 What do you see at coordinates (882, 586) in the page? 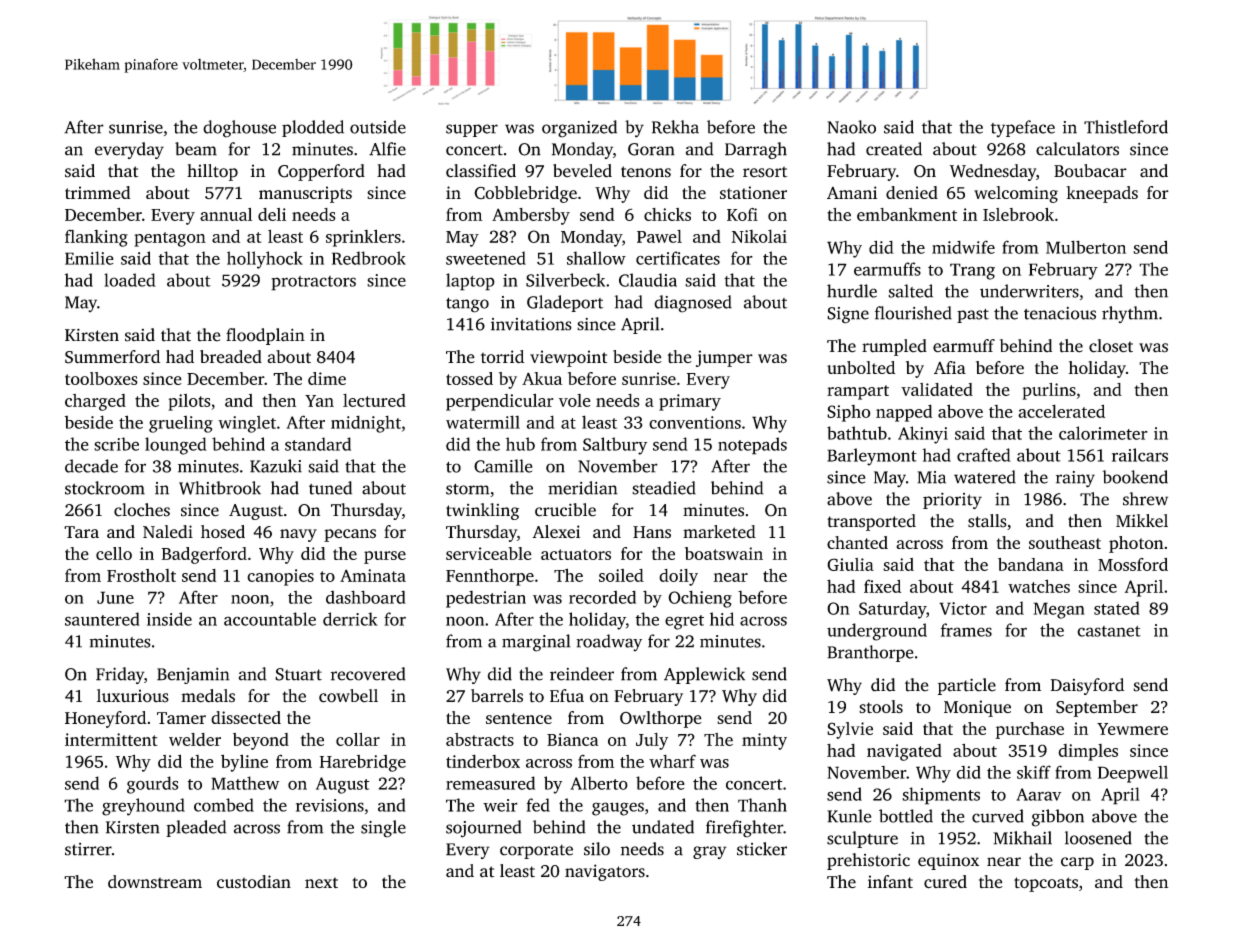
I see `fixed` at bounding box center [882, 586].
